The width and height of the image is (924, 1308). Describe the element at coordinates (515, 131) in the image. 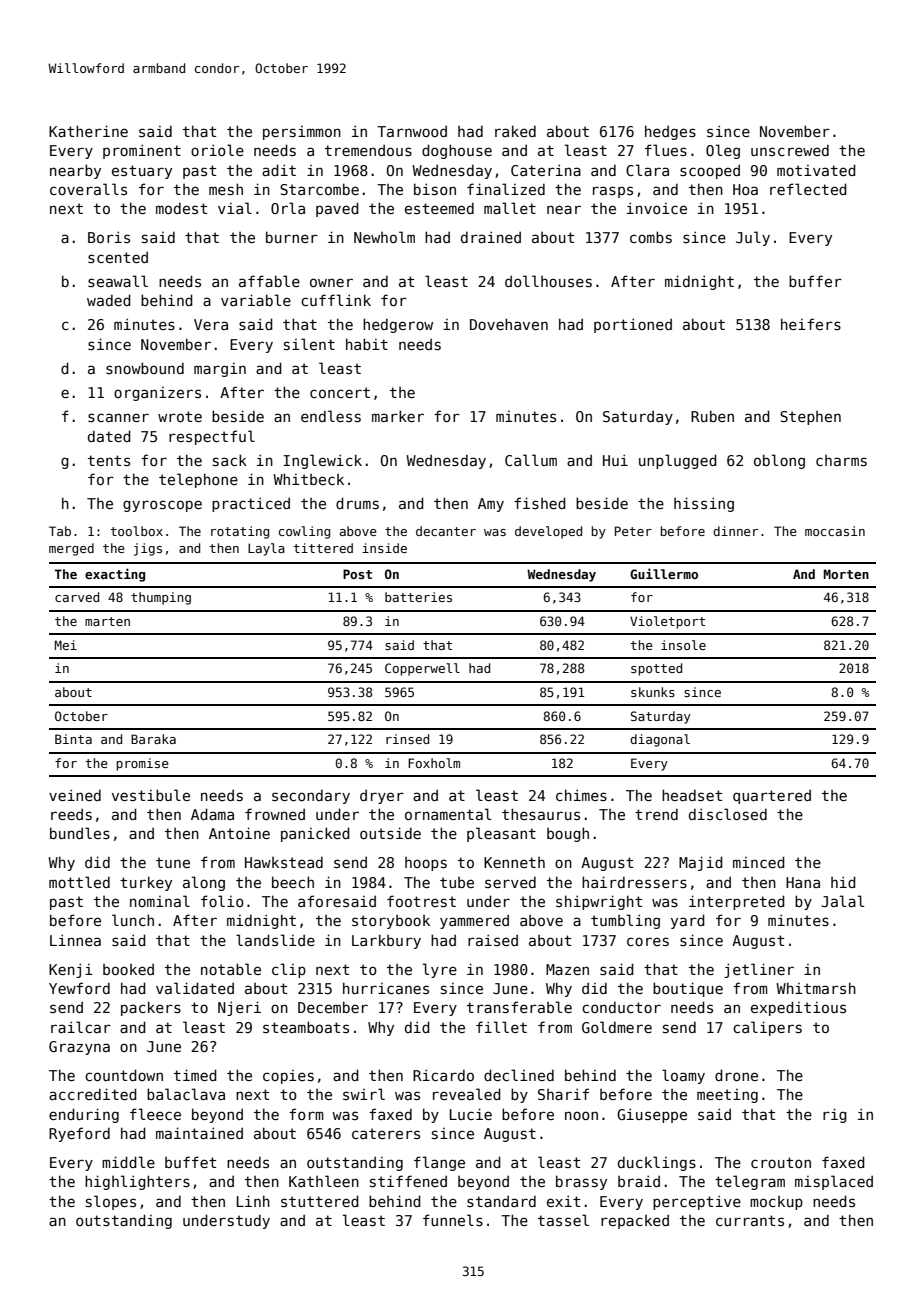

I see `raked` at that location.
